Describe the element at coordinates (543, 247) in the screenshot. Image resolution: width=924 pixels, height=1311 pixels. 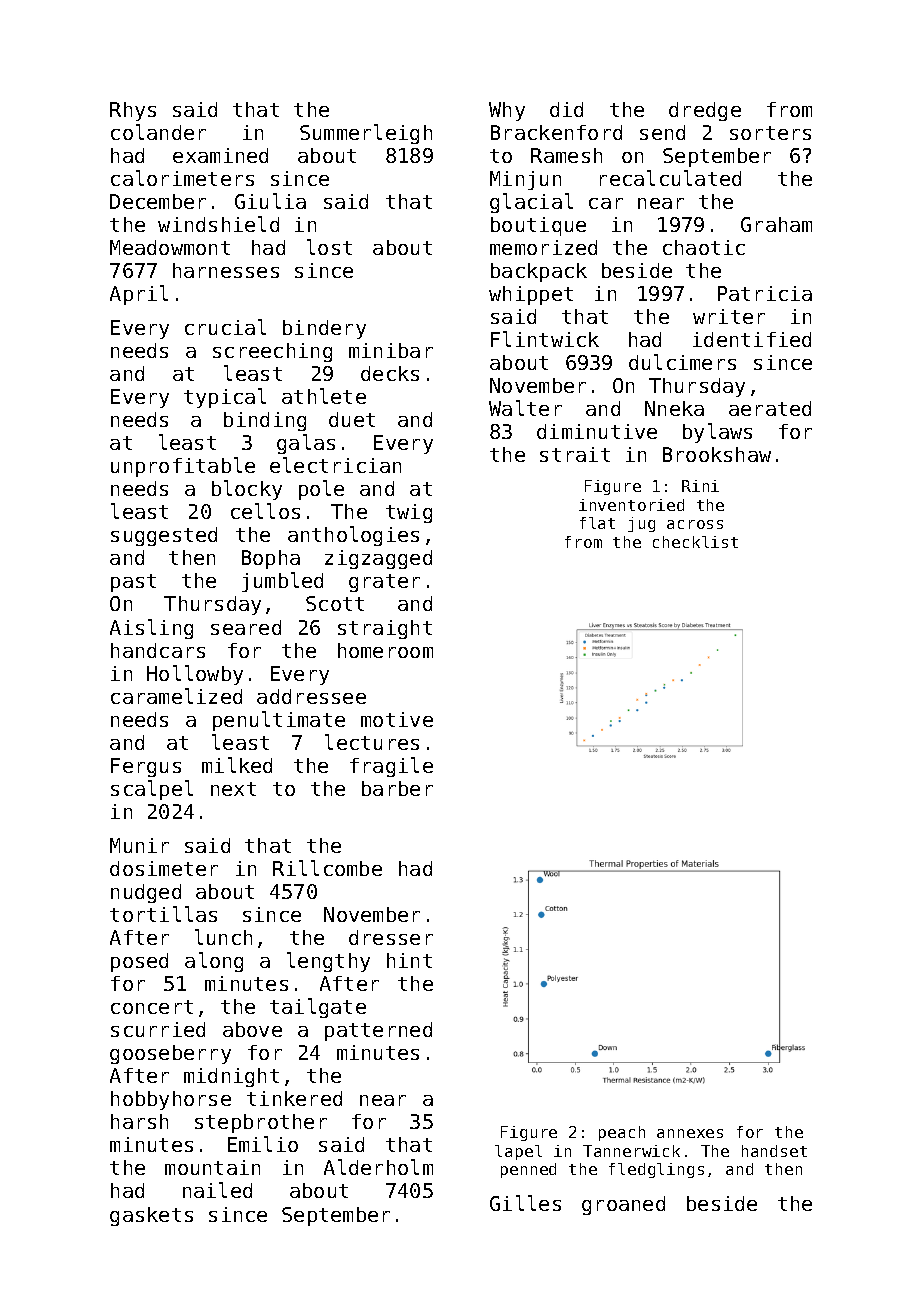
I see `memorized` at that location.
